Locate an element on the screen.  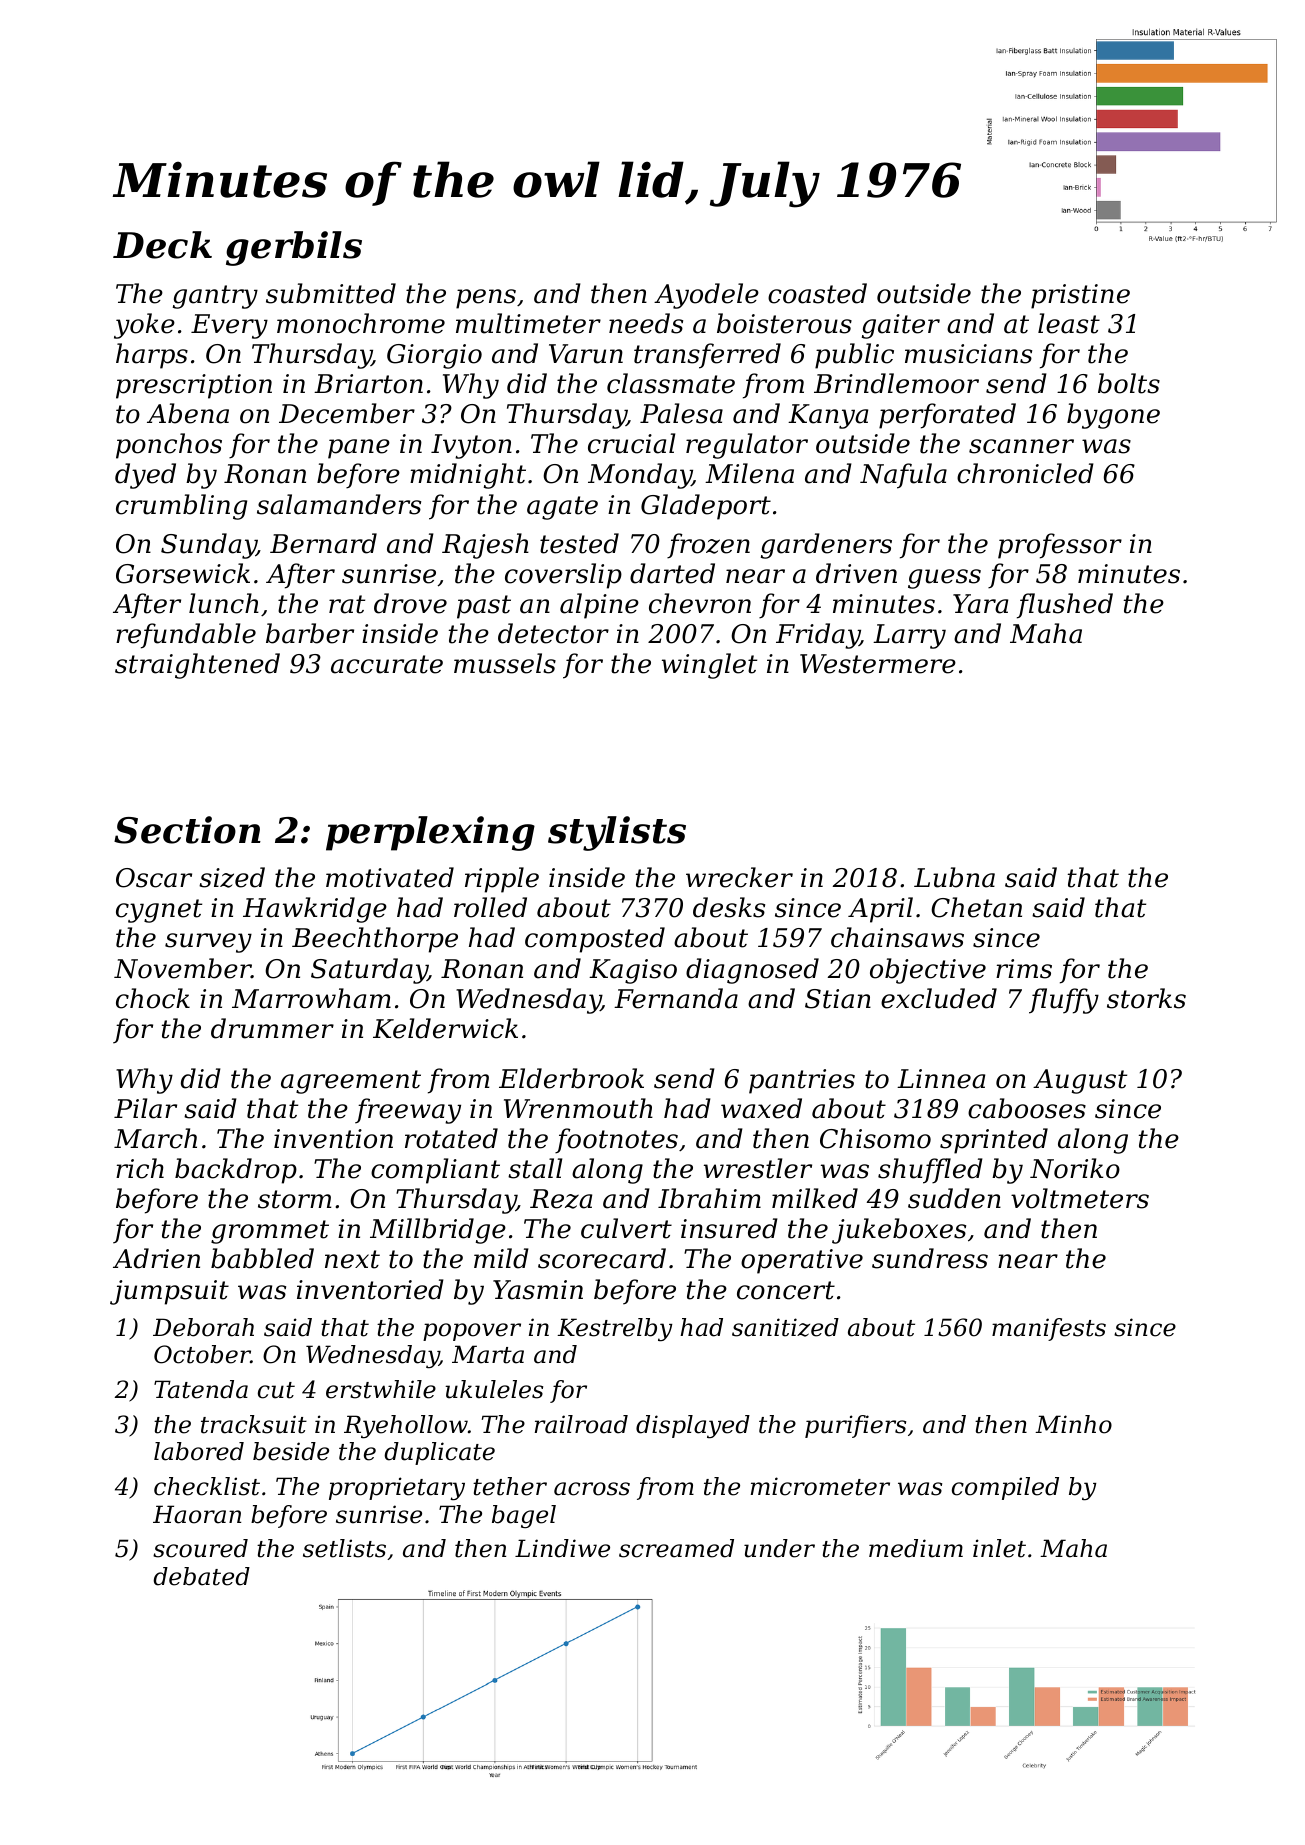
storks is located at coordinates (1146, 998).
